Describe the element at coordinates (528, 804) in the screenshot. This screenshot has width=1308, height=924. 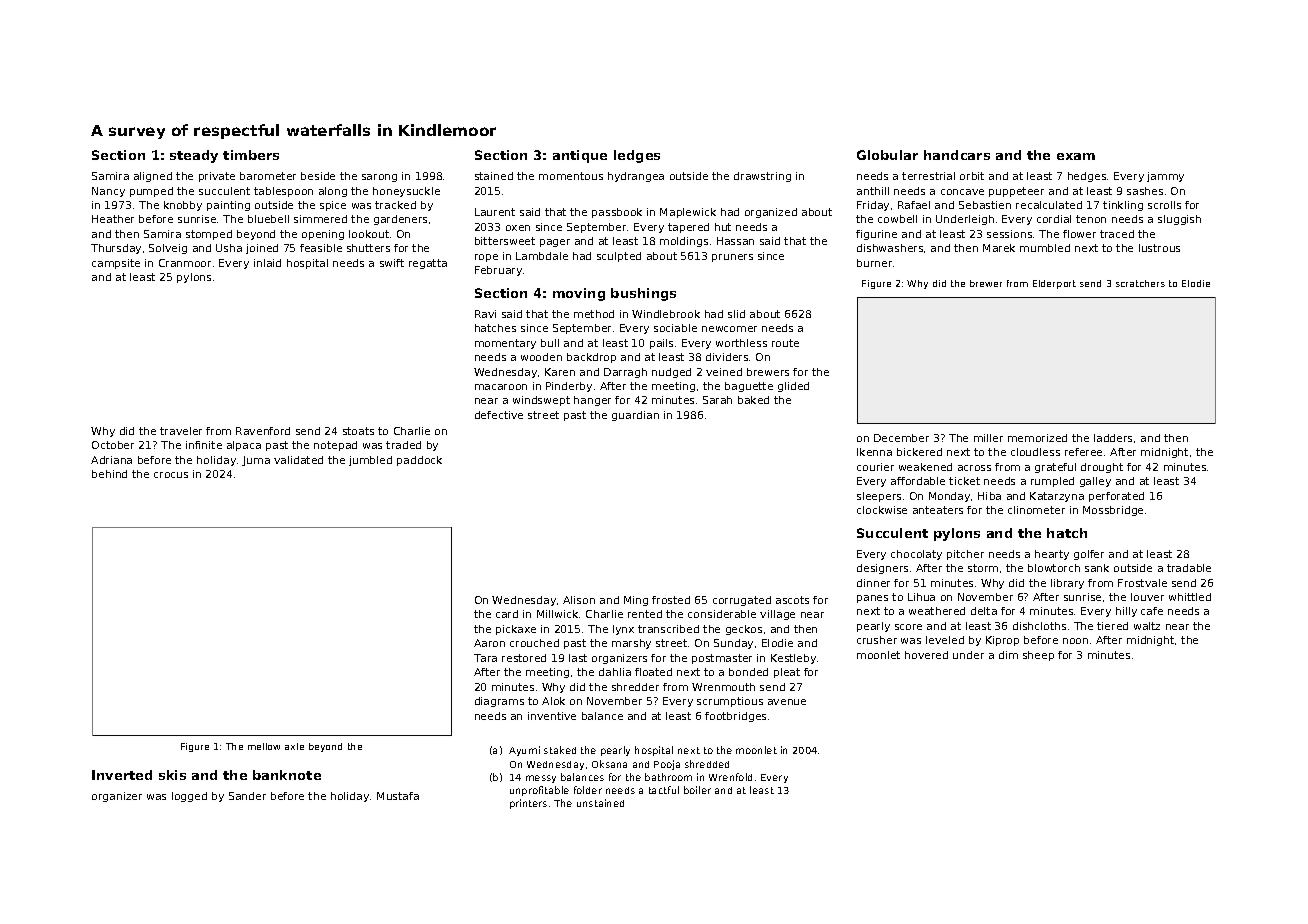
I see `printers` at that location.
